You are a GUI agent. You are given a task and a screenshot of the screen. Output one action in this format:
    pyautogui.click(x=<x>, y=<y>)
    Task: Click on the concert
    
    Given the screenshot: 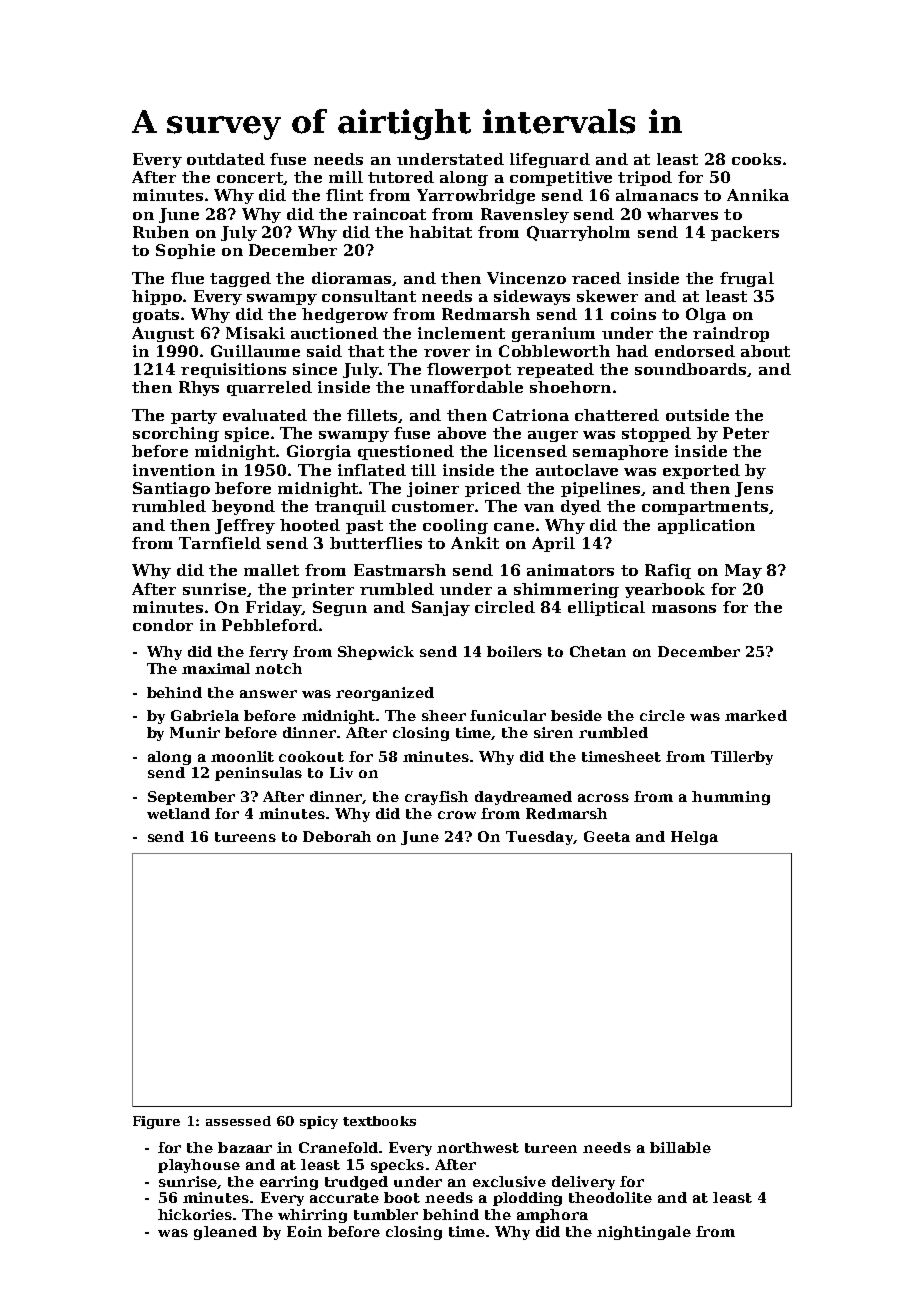 What is the action you would take?
    pyautogui.click(x=250, y=177)
